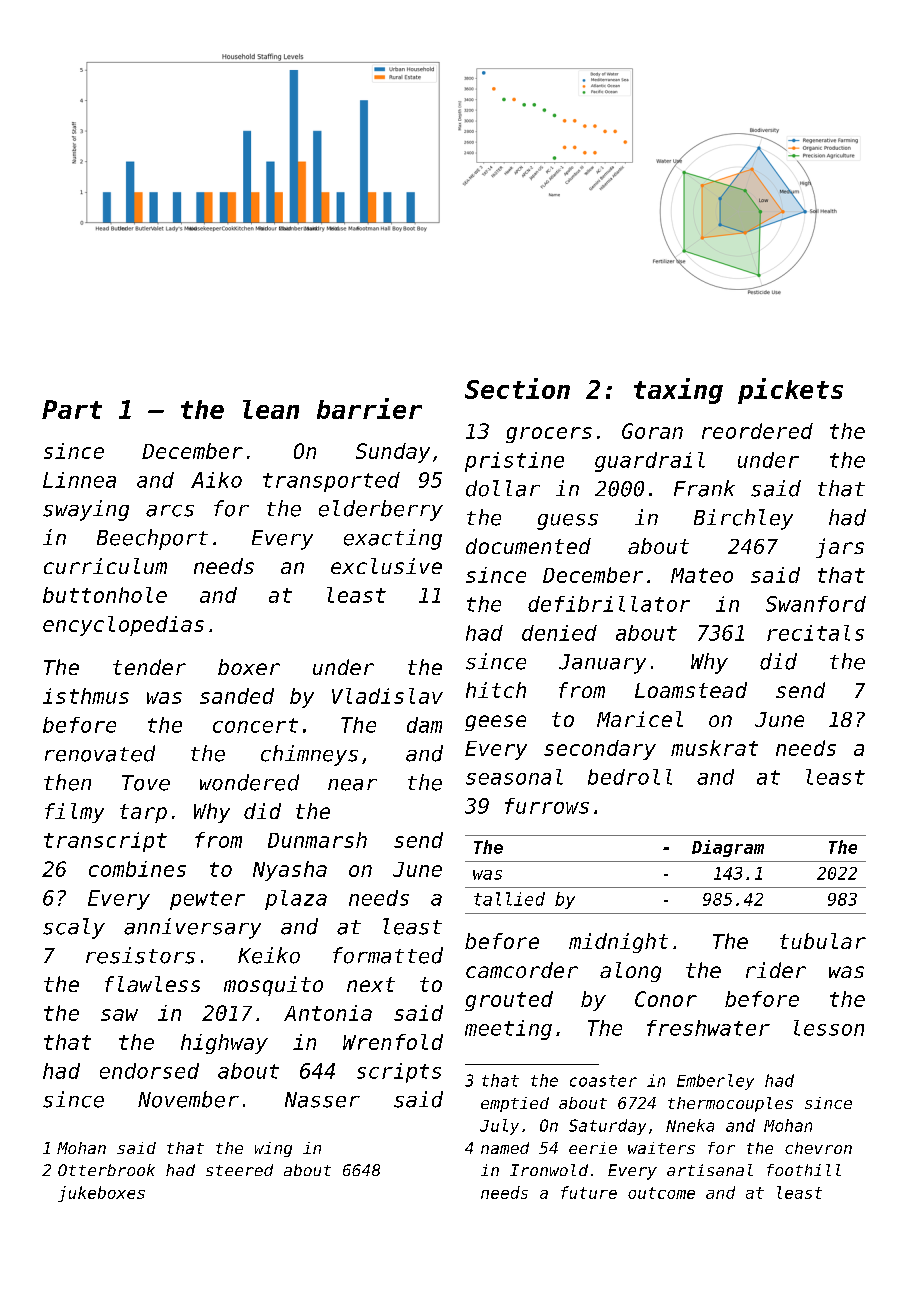  Describe the element at coordinates (840, 548) in the page. I see `jars` at that location.
